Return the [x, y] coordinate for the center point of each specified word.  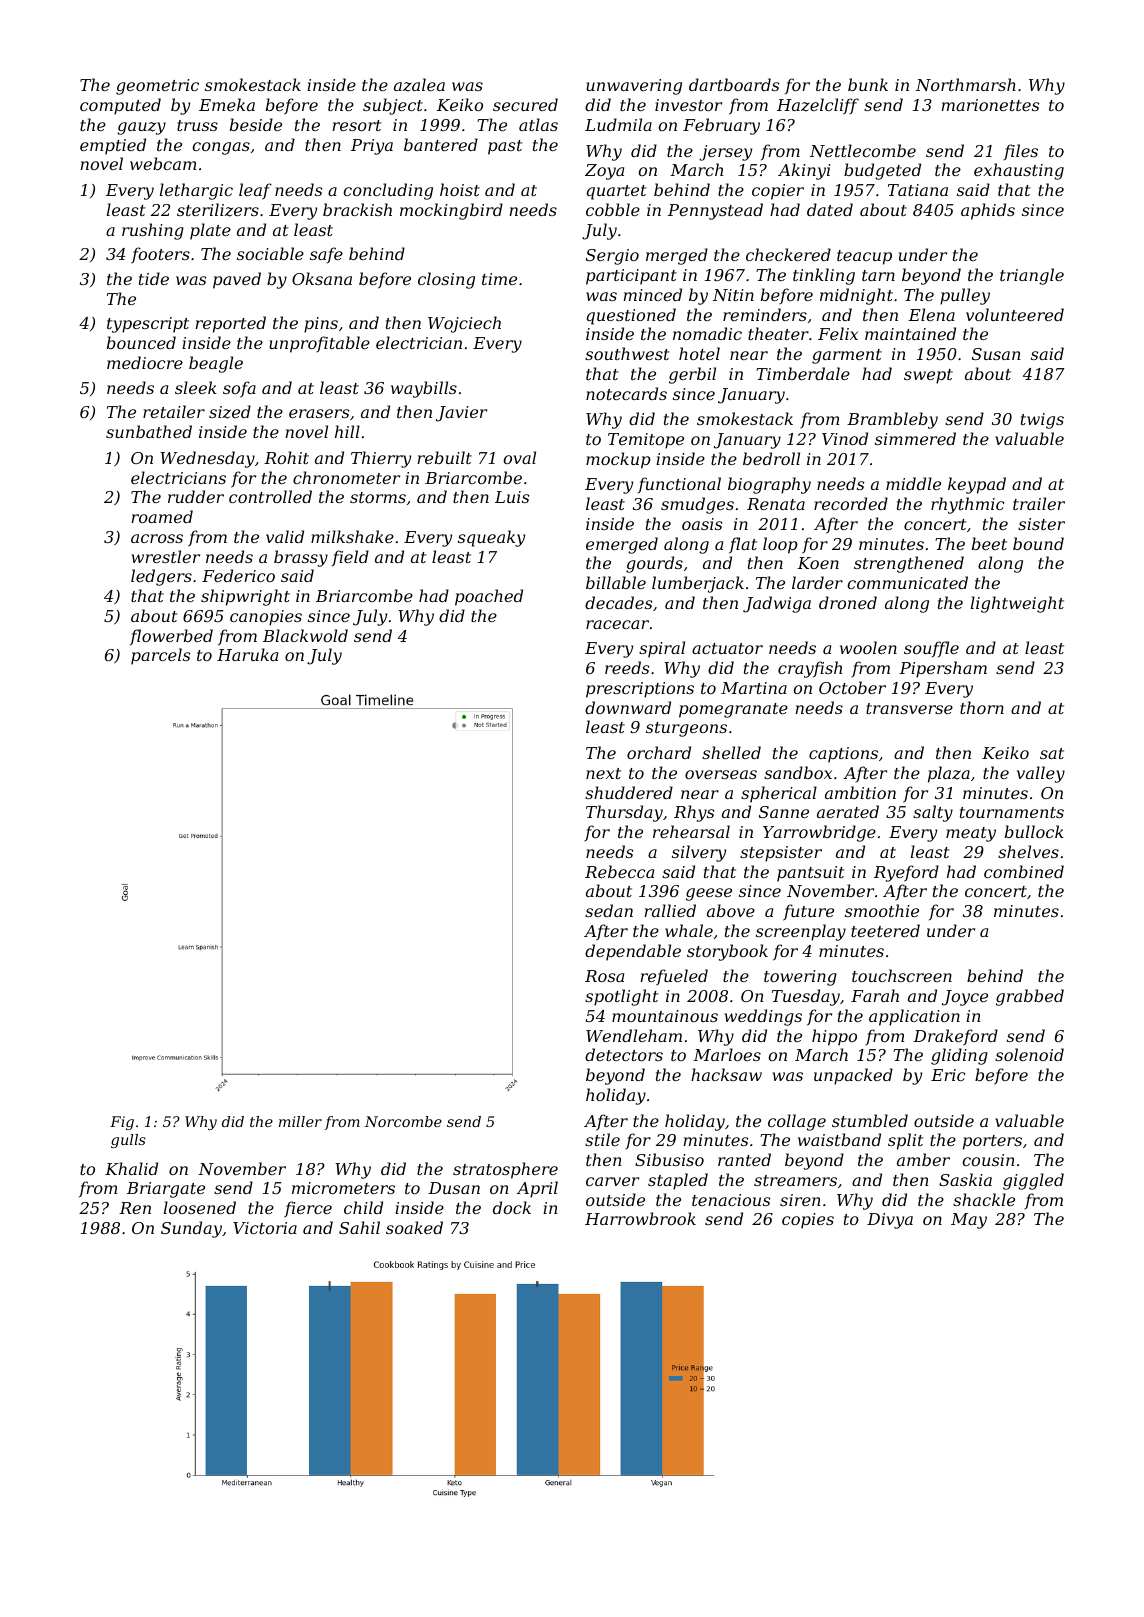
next [603, 773]
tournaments [1012, 812]
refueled [674, 977]
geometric [157, 87]
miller [300, 1121]
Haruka [247, 654]
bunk [868, 84]
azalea [419, 85]
